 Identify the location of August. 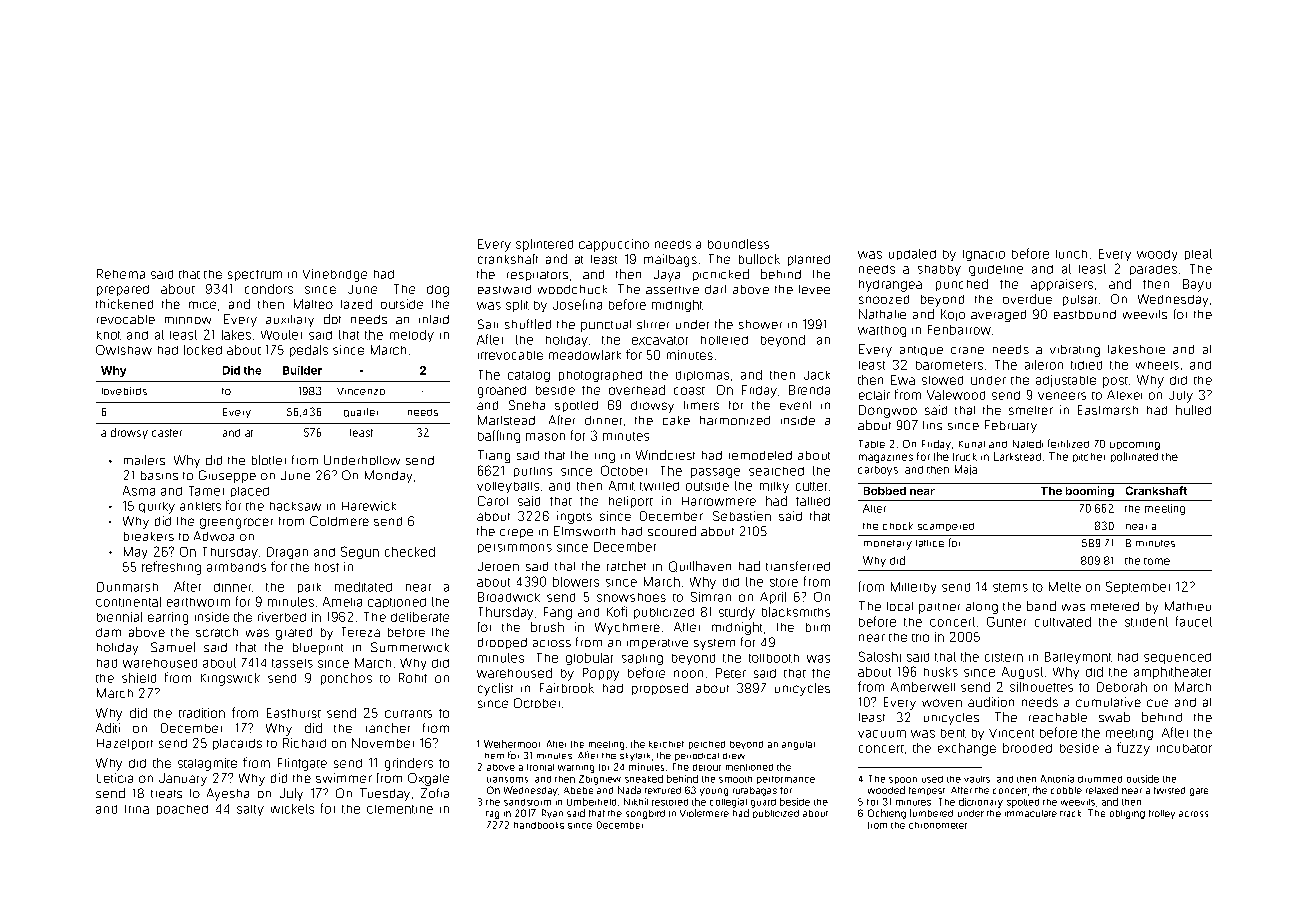
(1022, 673).
